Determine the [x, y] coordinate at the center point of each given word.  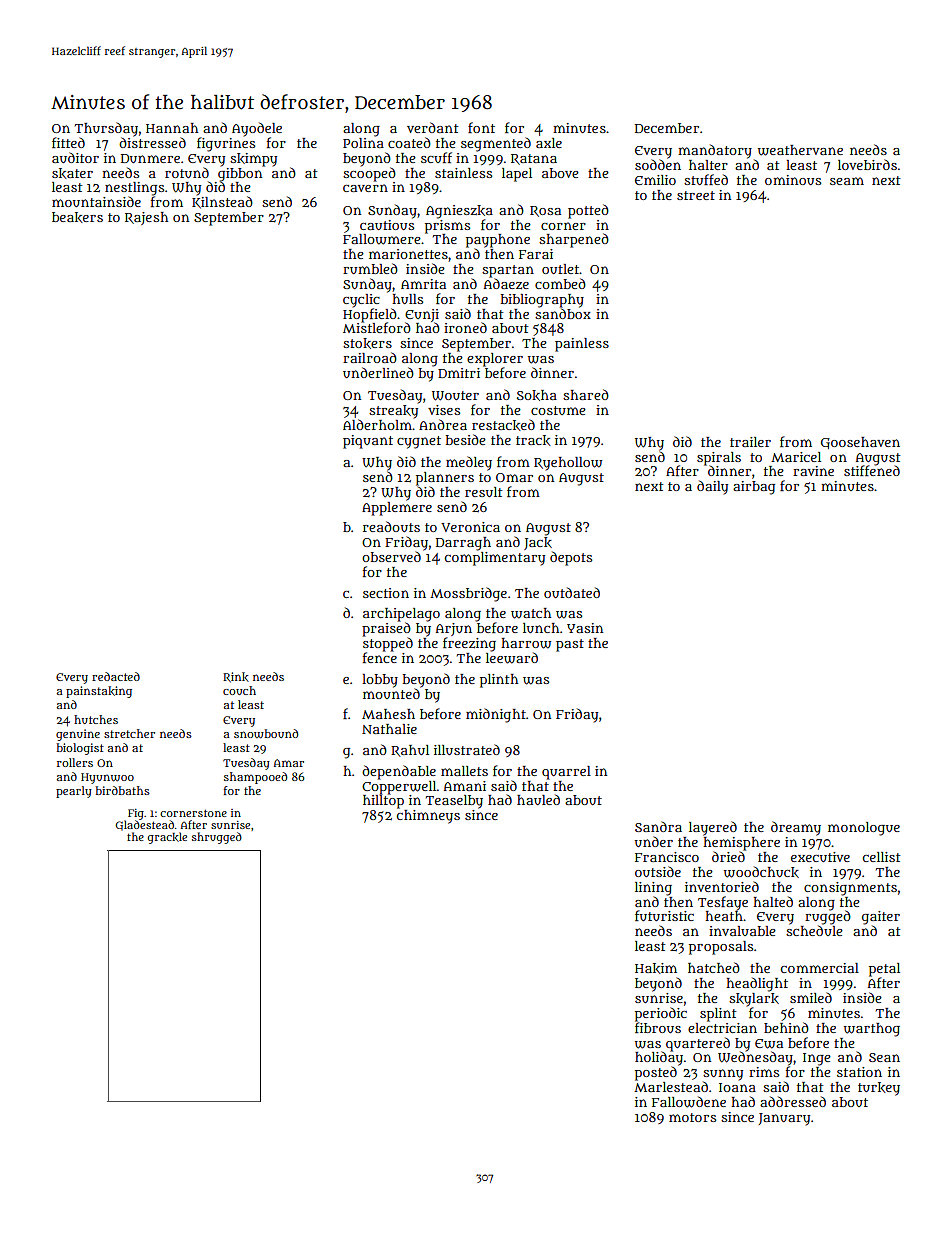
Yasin [585, 628]
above [560, 173]
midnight [496, 715]
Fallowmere [382, 239]
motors [692, 1117]
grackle [167, 838]
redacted [116, 676]
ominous [793, 180]
